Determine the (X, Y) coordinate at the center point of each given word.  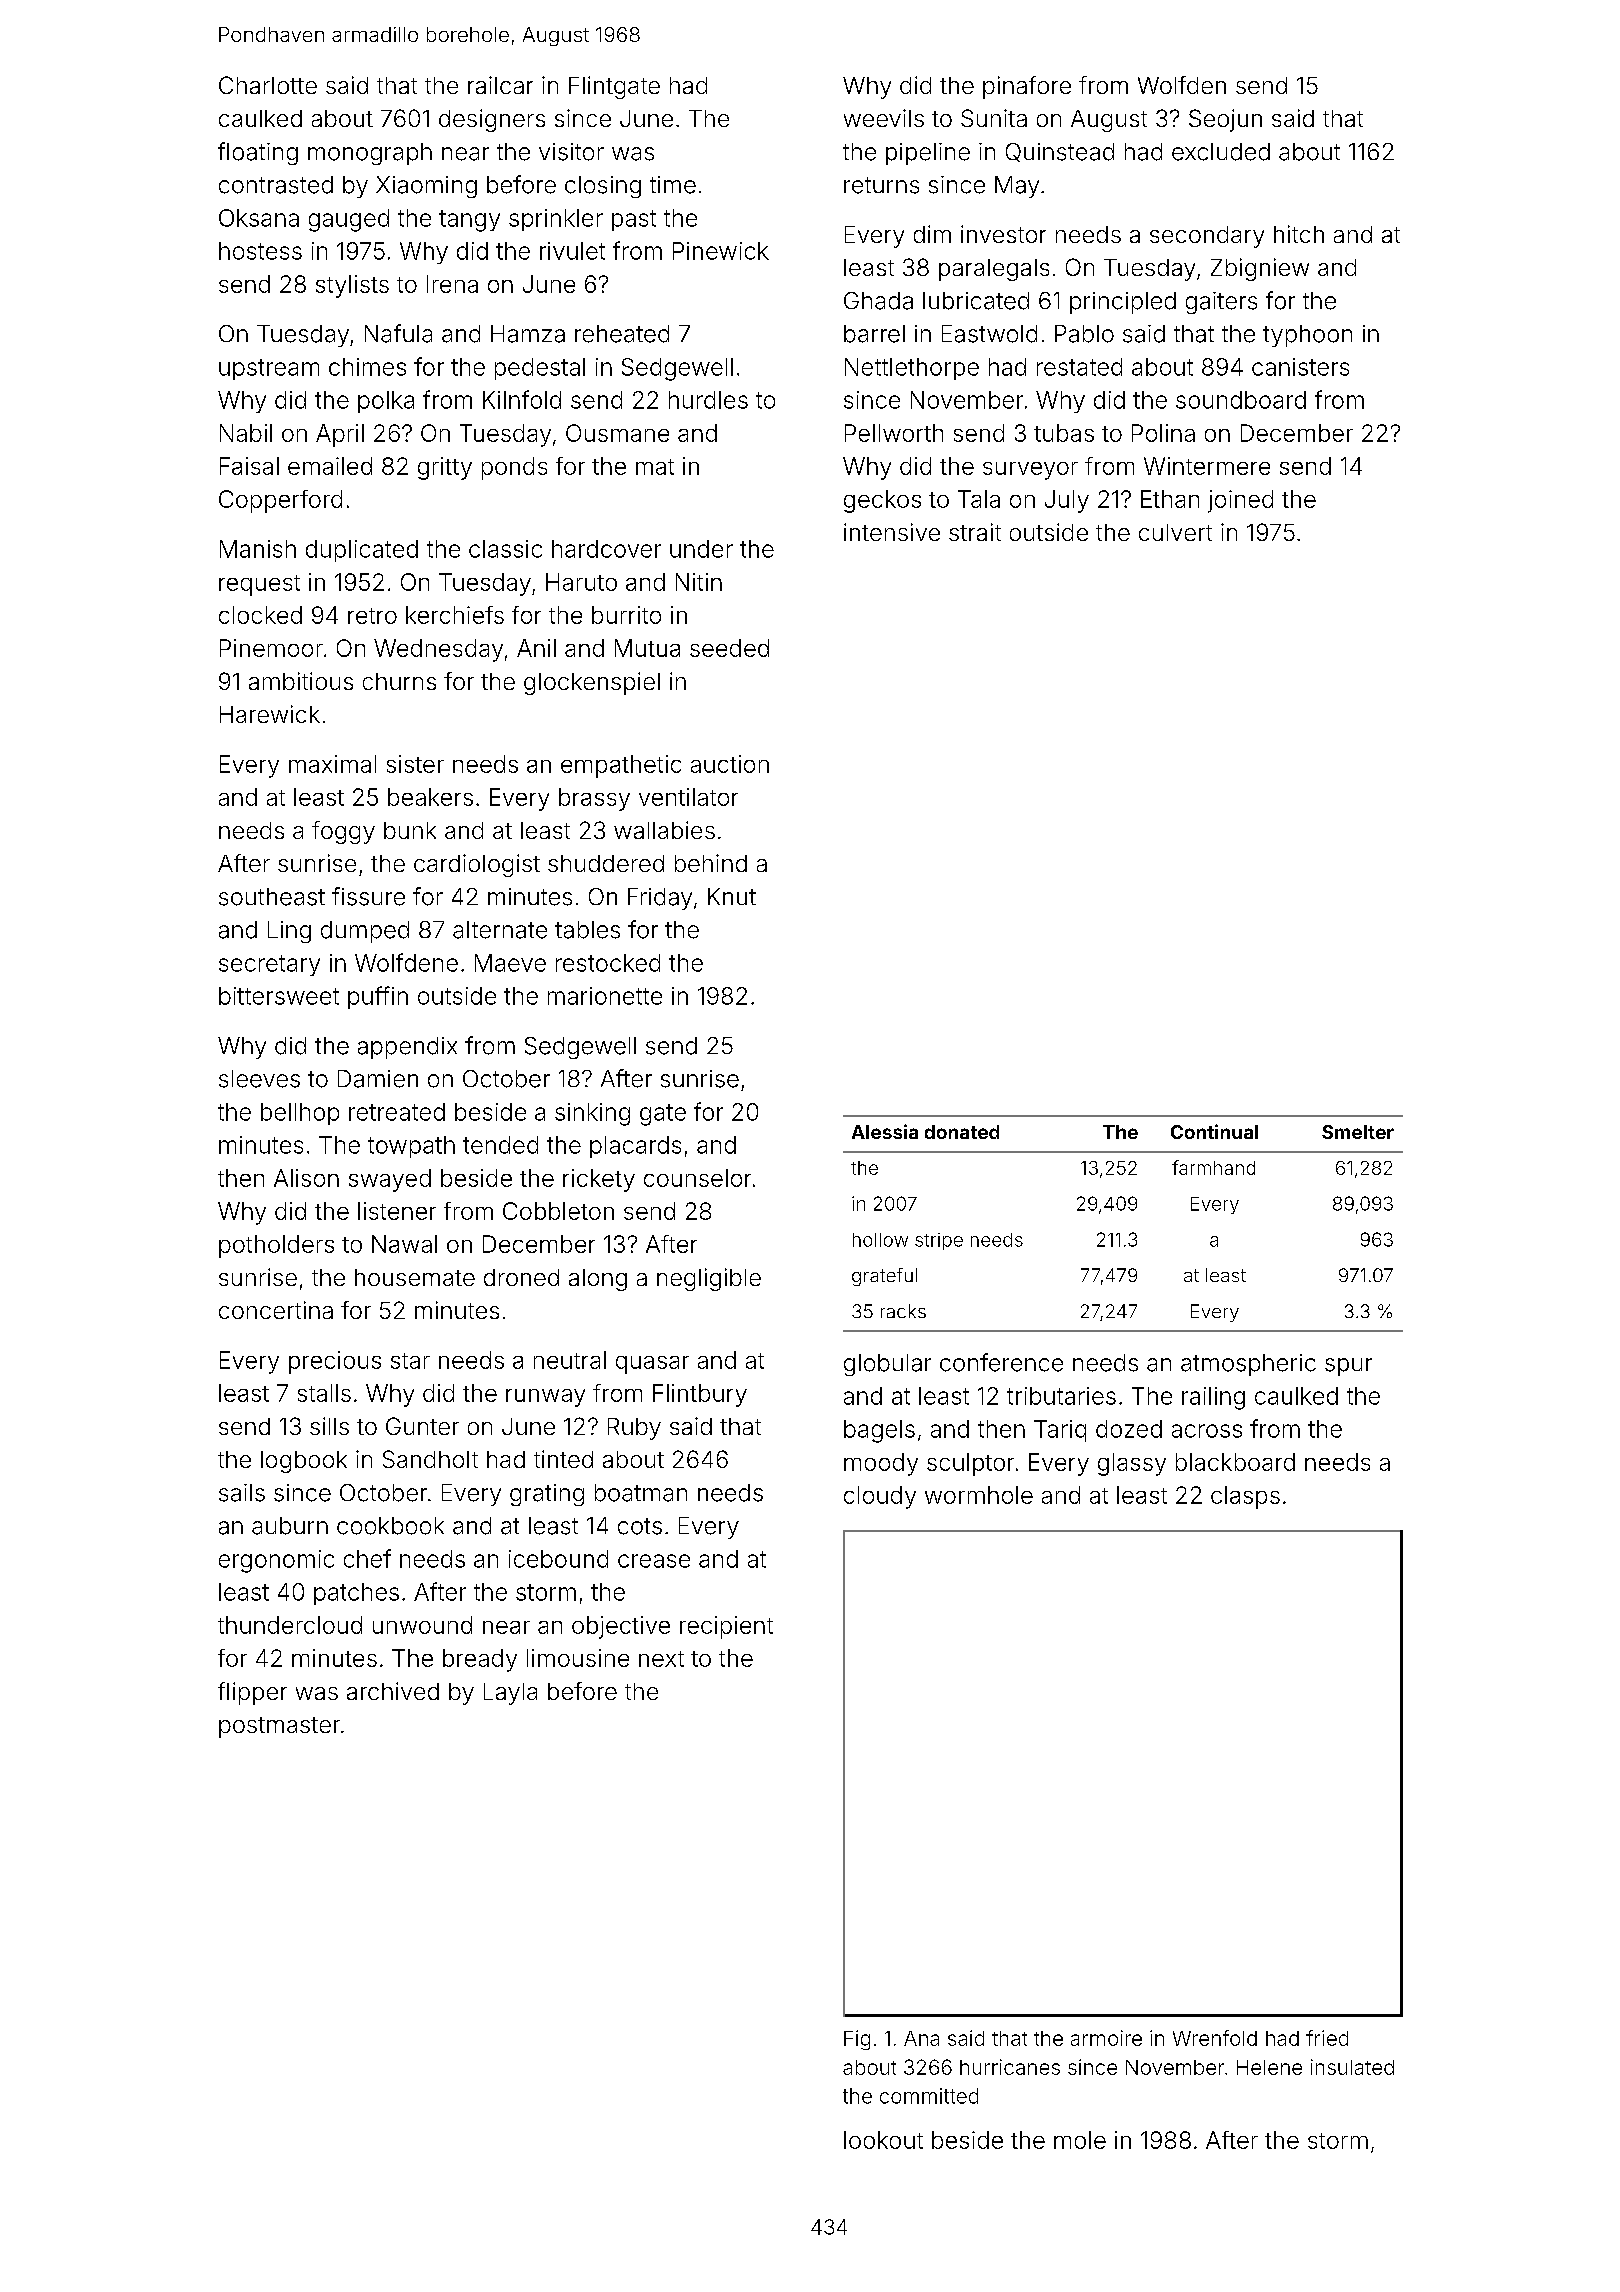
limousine (578, 1658)
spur (1348, 1367)
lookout (883, 2140)
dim (932, 234)
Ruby (634, 1429)
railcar (500, 85)
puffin (378, 997)
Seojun (1225, 120)
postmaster (279, 1727)
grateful (884, 1277)
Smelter (1358, 1132)
